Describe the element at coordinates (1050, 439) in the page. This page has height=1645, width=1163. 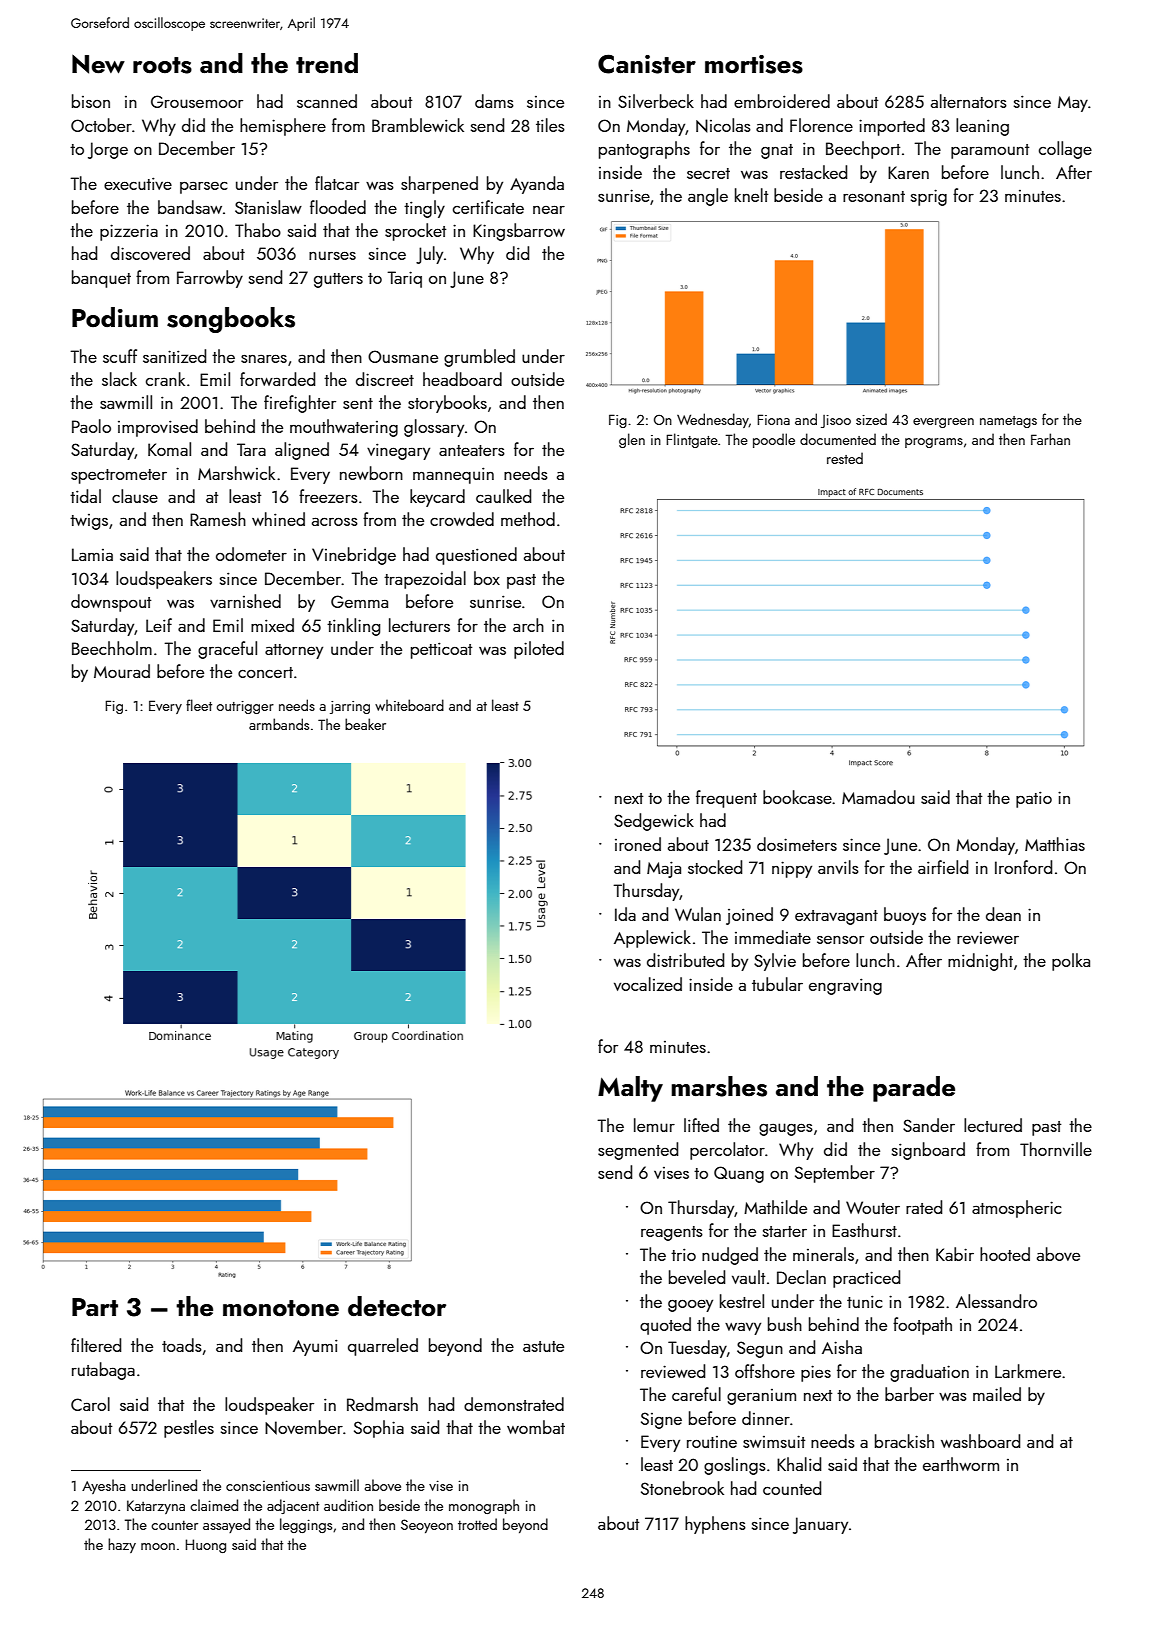
I see `Farhan` at that location.
